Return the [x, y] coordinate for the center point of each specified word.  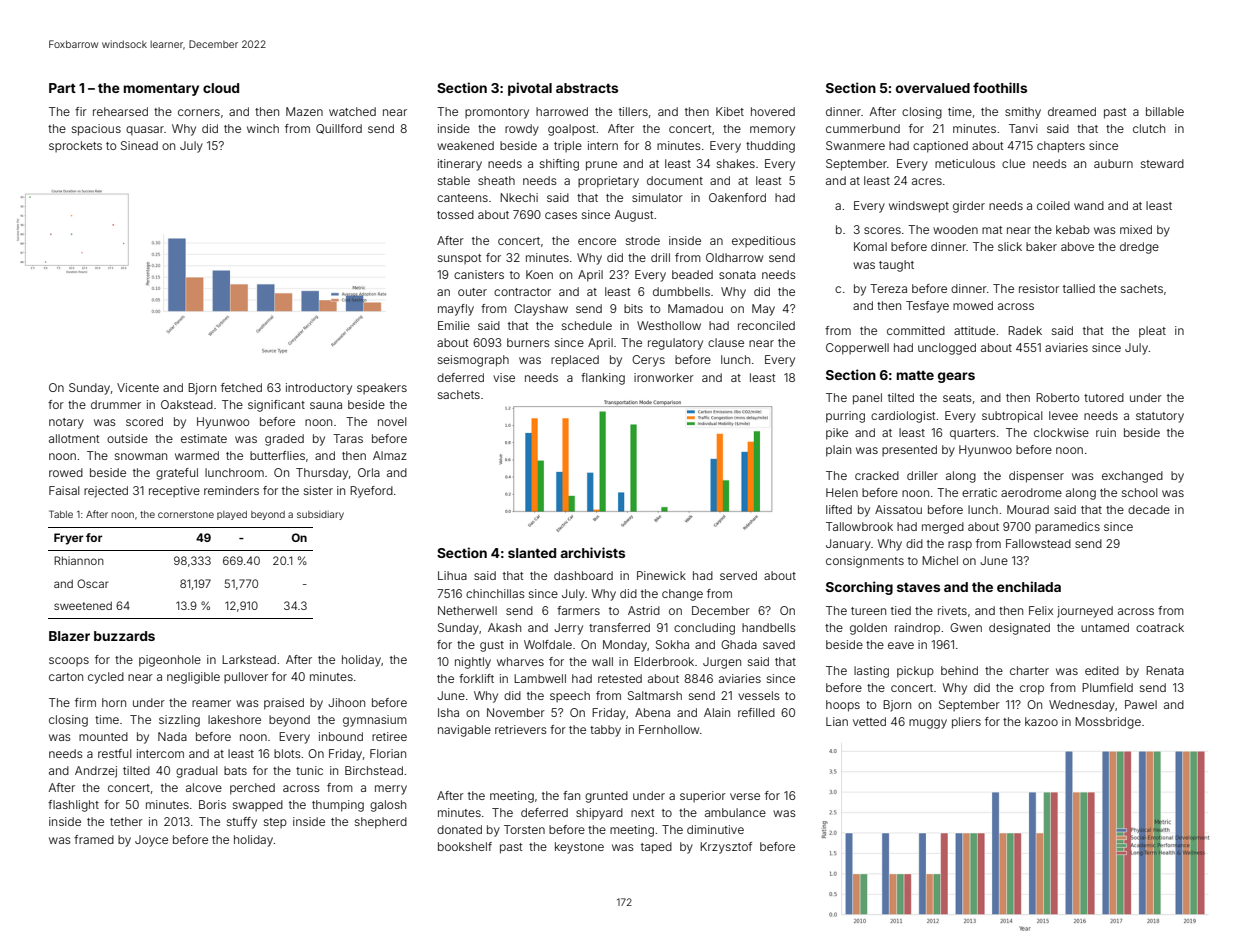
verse [745, 796]
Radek [1025, 330]
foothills [1000, 87]
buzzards [124, 636]
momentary [161, 90]
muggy [928, 724]
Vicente [138, 387]
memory [772, 131]
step [275, 823]
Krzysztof [726, 848]
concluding [704, 629]
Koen [539, 274]
